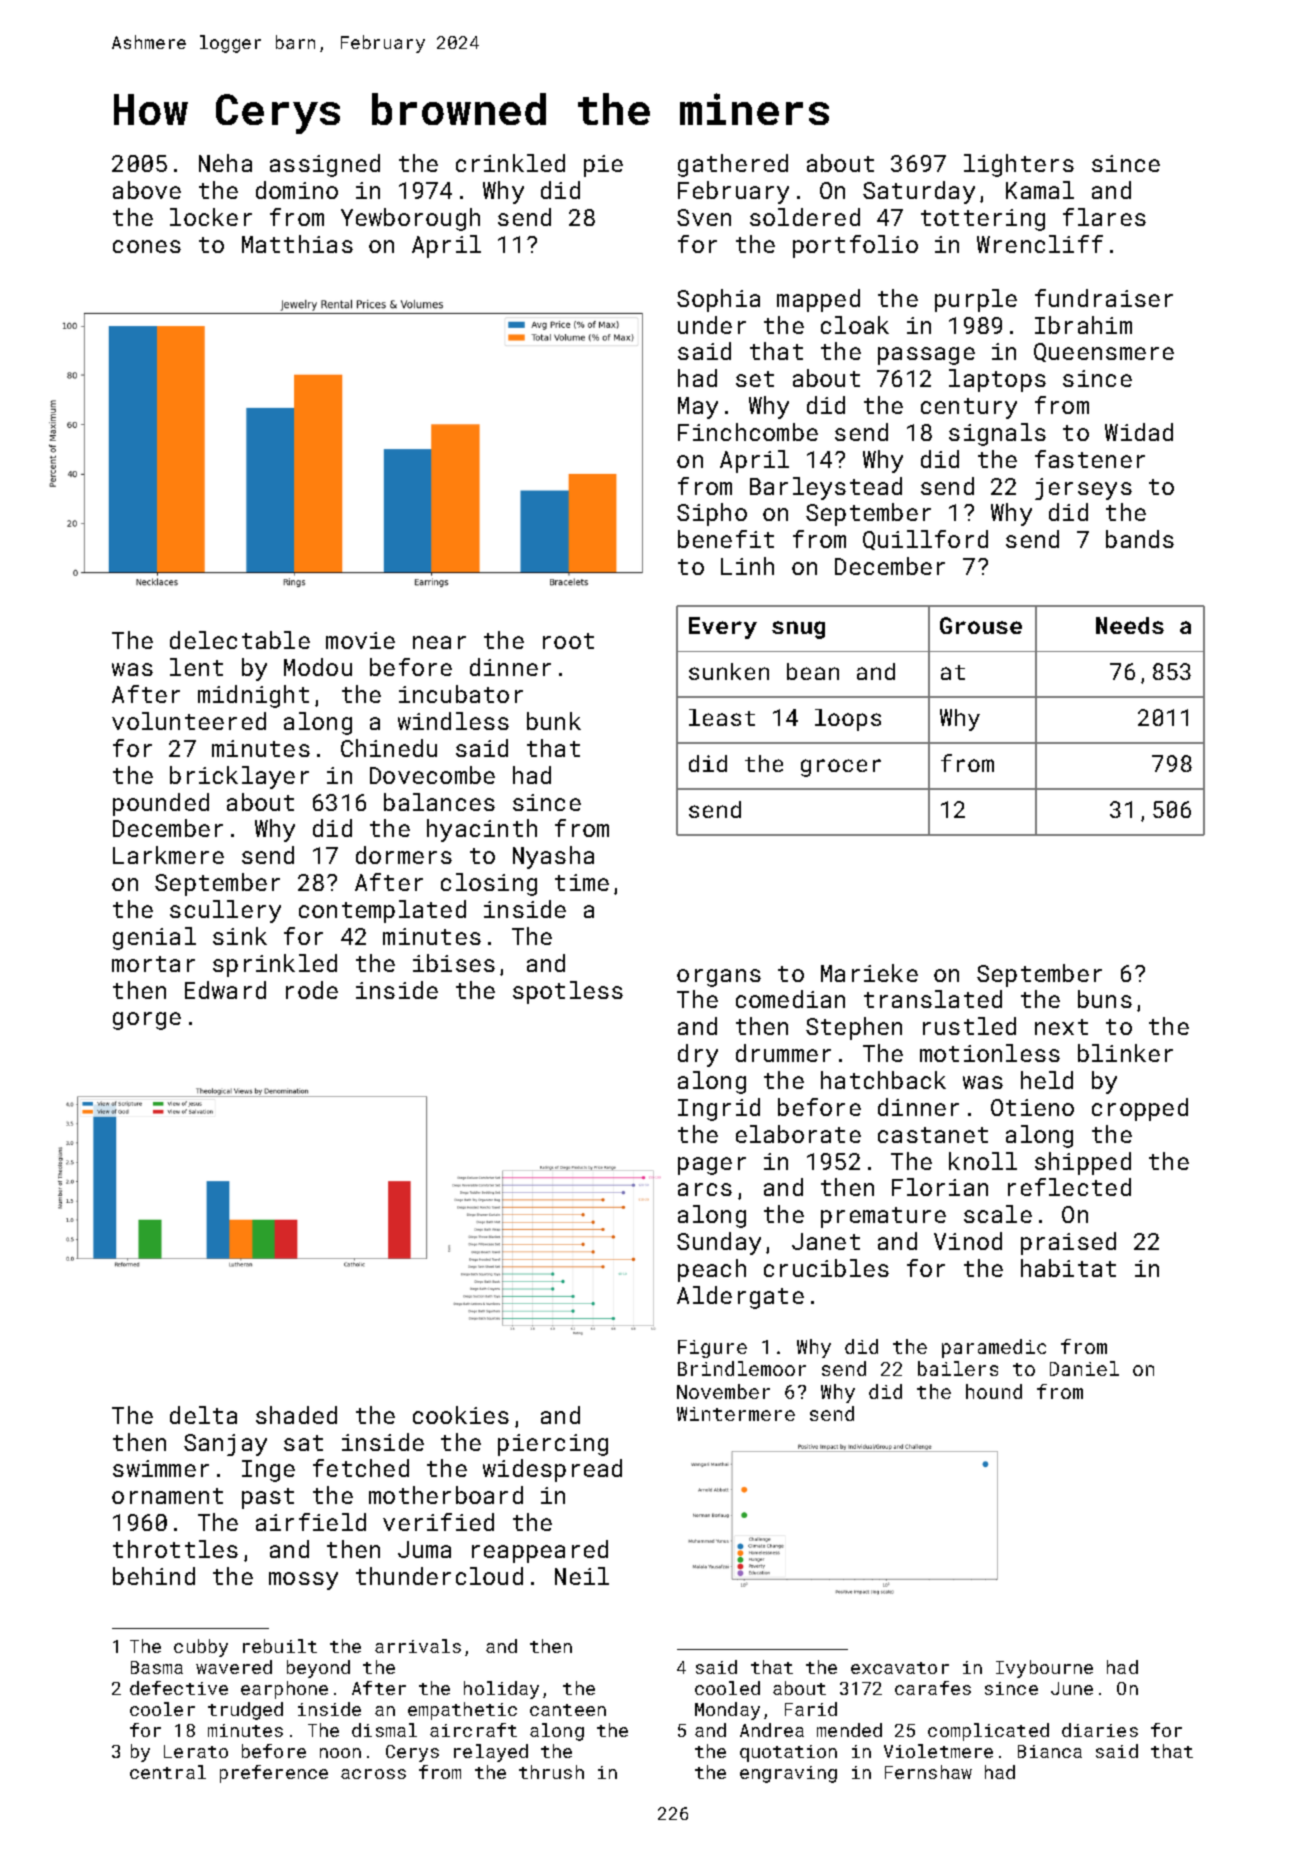  Describe the element at coordinates (446, 1495) in the page. I see `motherboard` at that location.
